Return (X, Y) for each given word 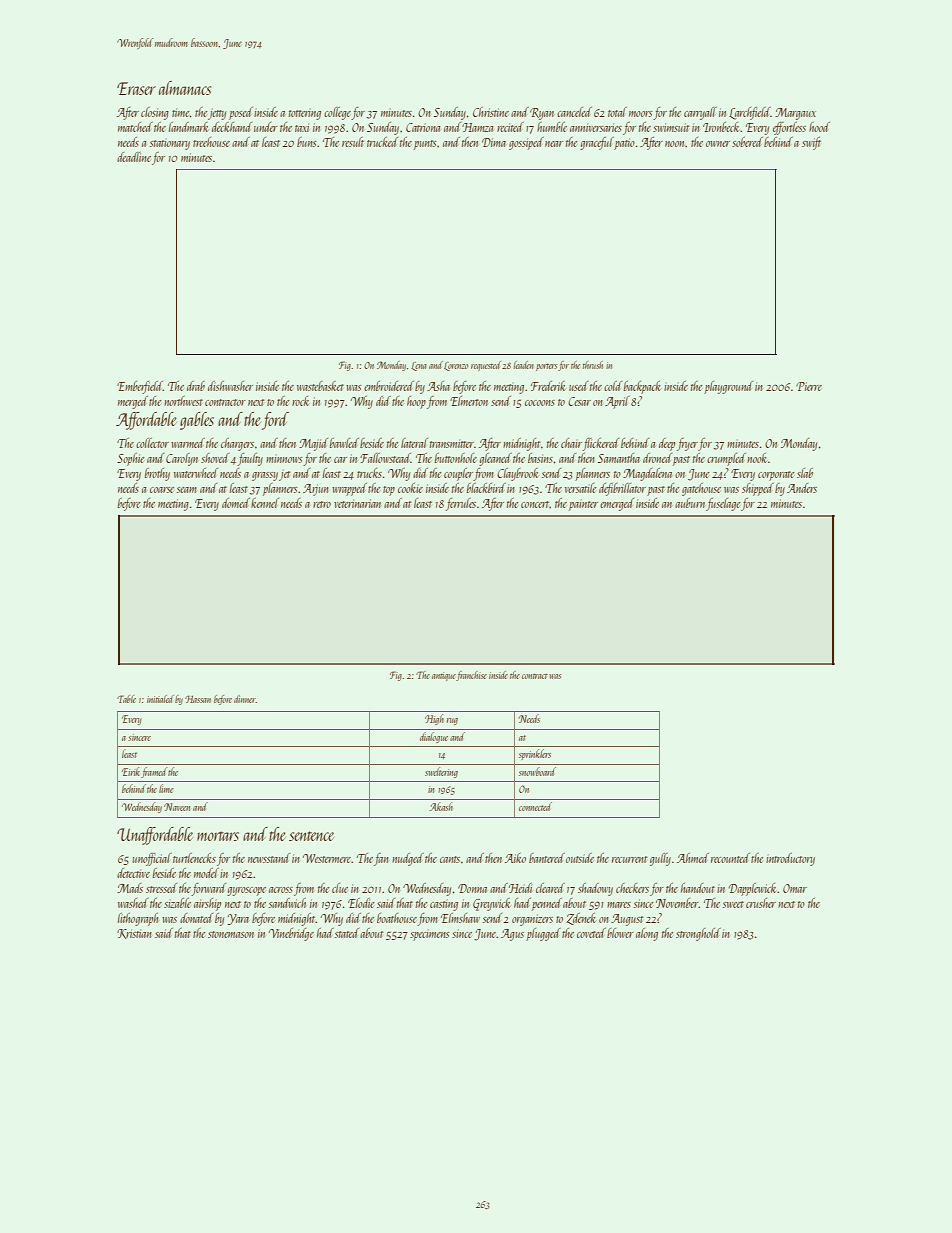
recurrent (629, 859)
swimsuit (671, 127)
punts (425, 145)
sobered (747, 142)
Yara (238, 919)
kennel (265, 503)
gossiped (526, 143)
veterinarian (357, 503)
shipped (758, 489)
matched (135, 127)
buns (306, 142)
